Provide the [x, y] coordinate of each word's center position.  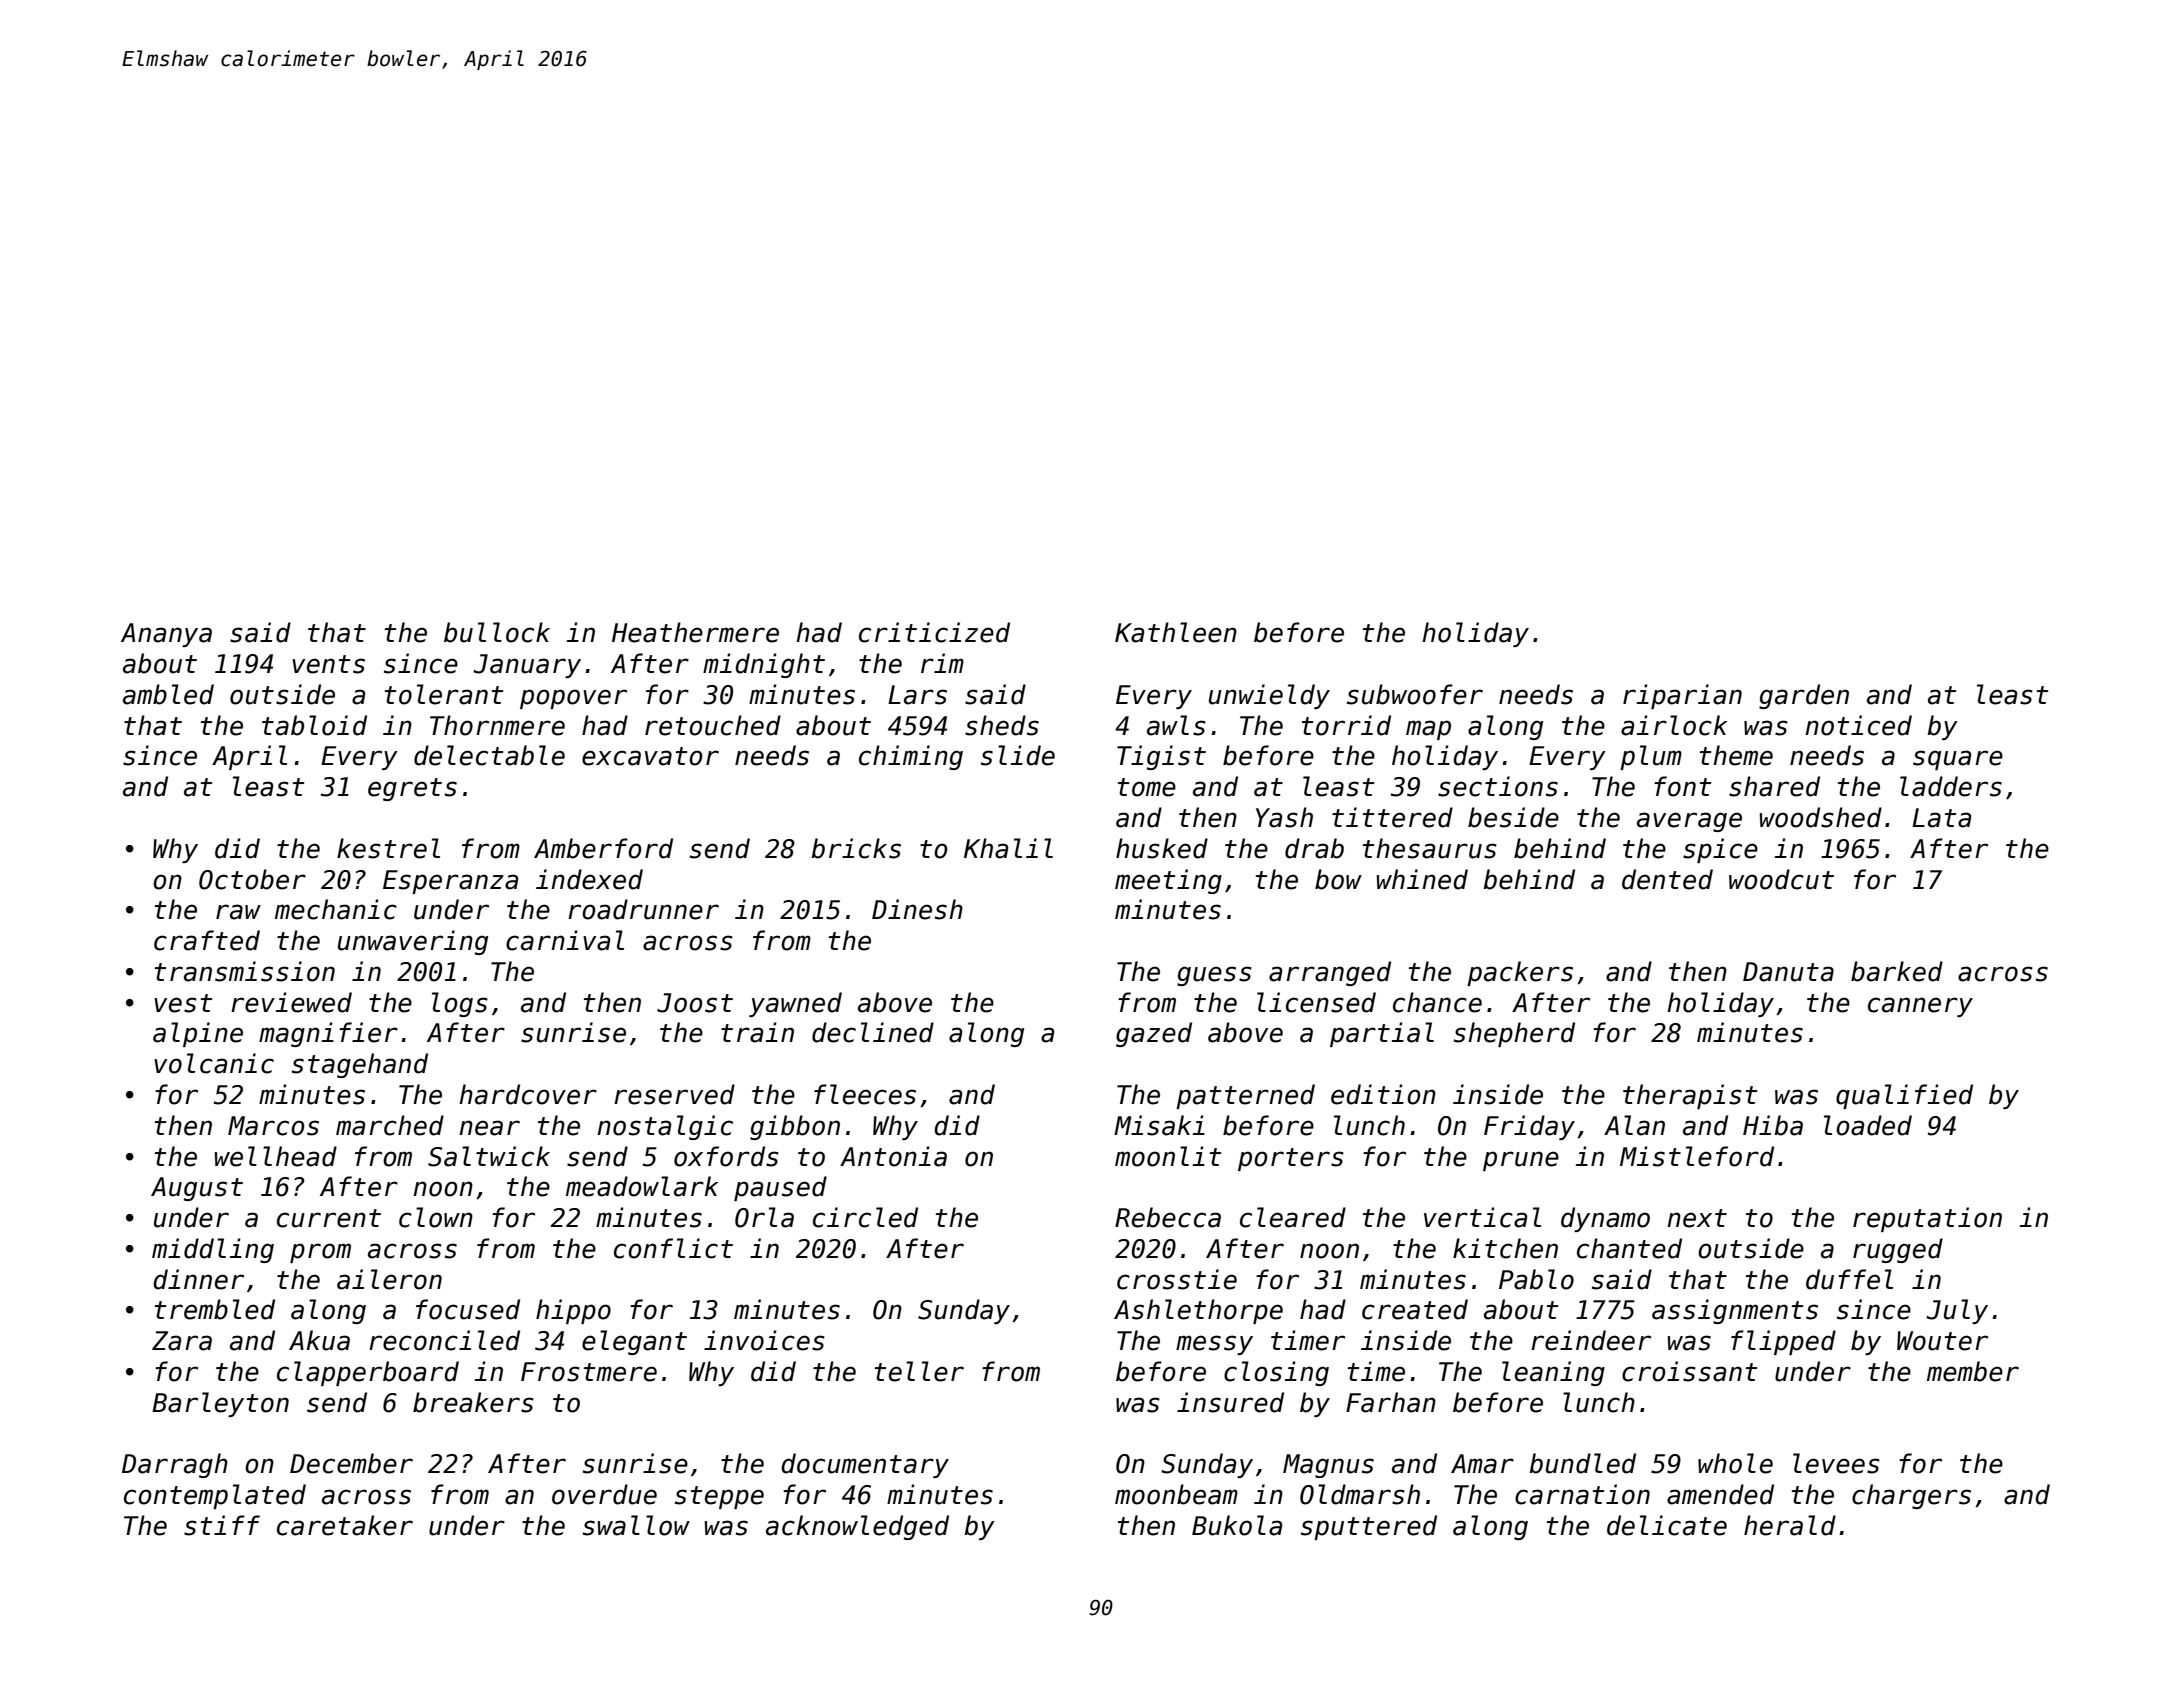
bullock [497, 632]
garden [1804, 696]
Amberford [603, 848]
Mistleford [1697, 1156]
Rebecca [1168, 1217]
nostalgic [665, 1127]
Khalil [1008, 848]
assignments [1735, 1311]
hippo [573, 1311]
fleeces [865, 1094]
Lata [1941, 818]
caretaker [345, 1525]
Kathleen [1176, 632]
